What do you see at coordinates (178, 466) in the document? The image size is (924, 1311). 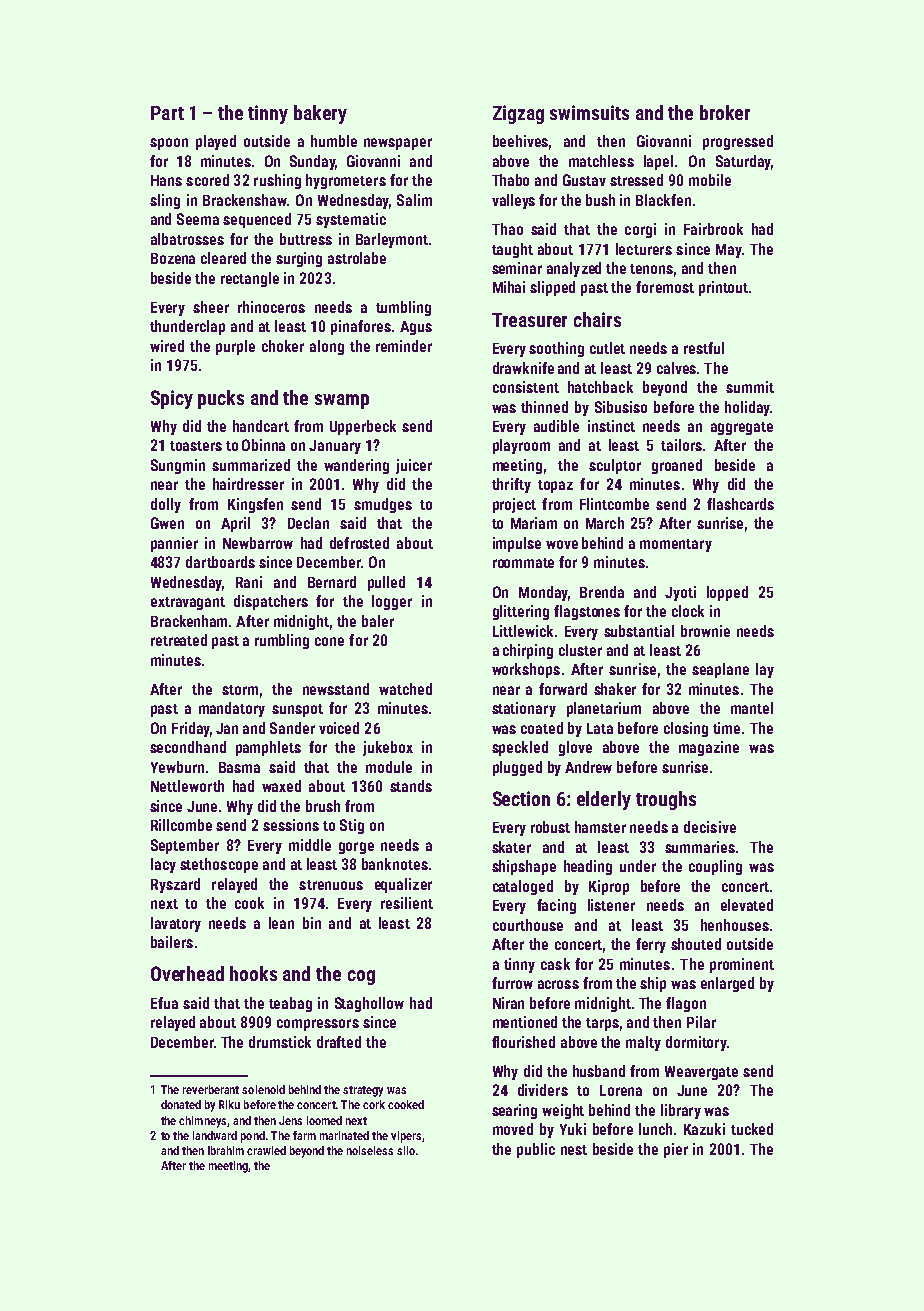 I see `Sungmin` at bounding box center [178, 466].
